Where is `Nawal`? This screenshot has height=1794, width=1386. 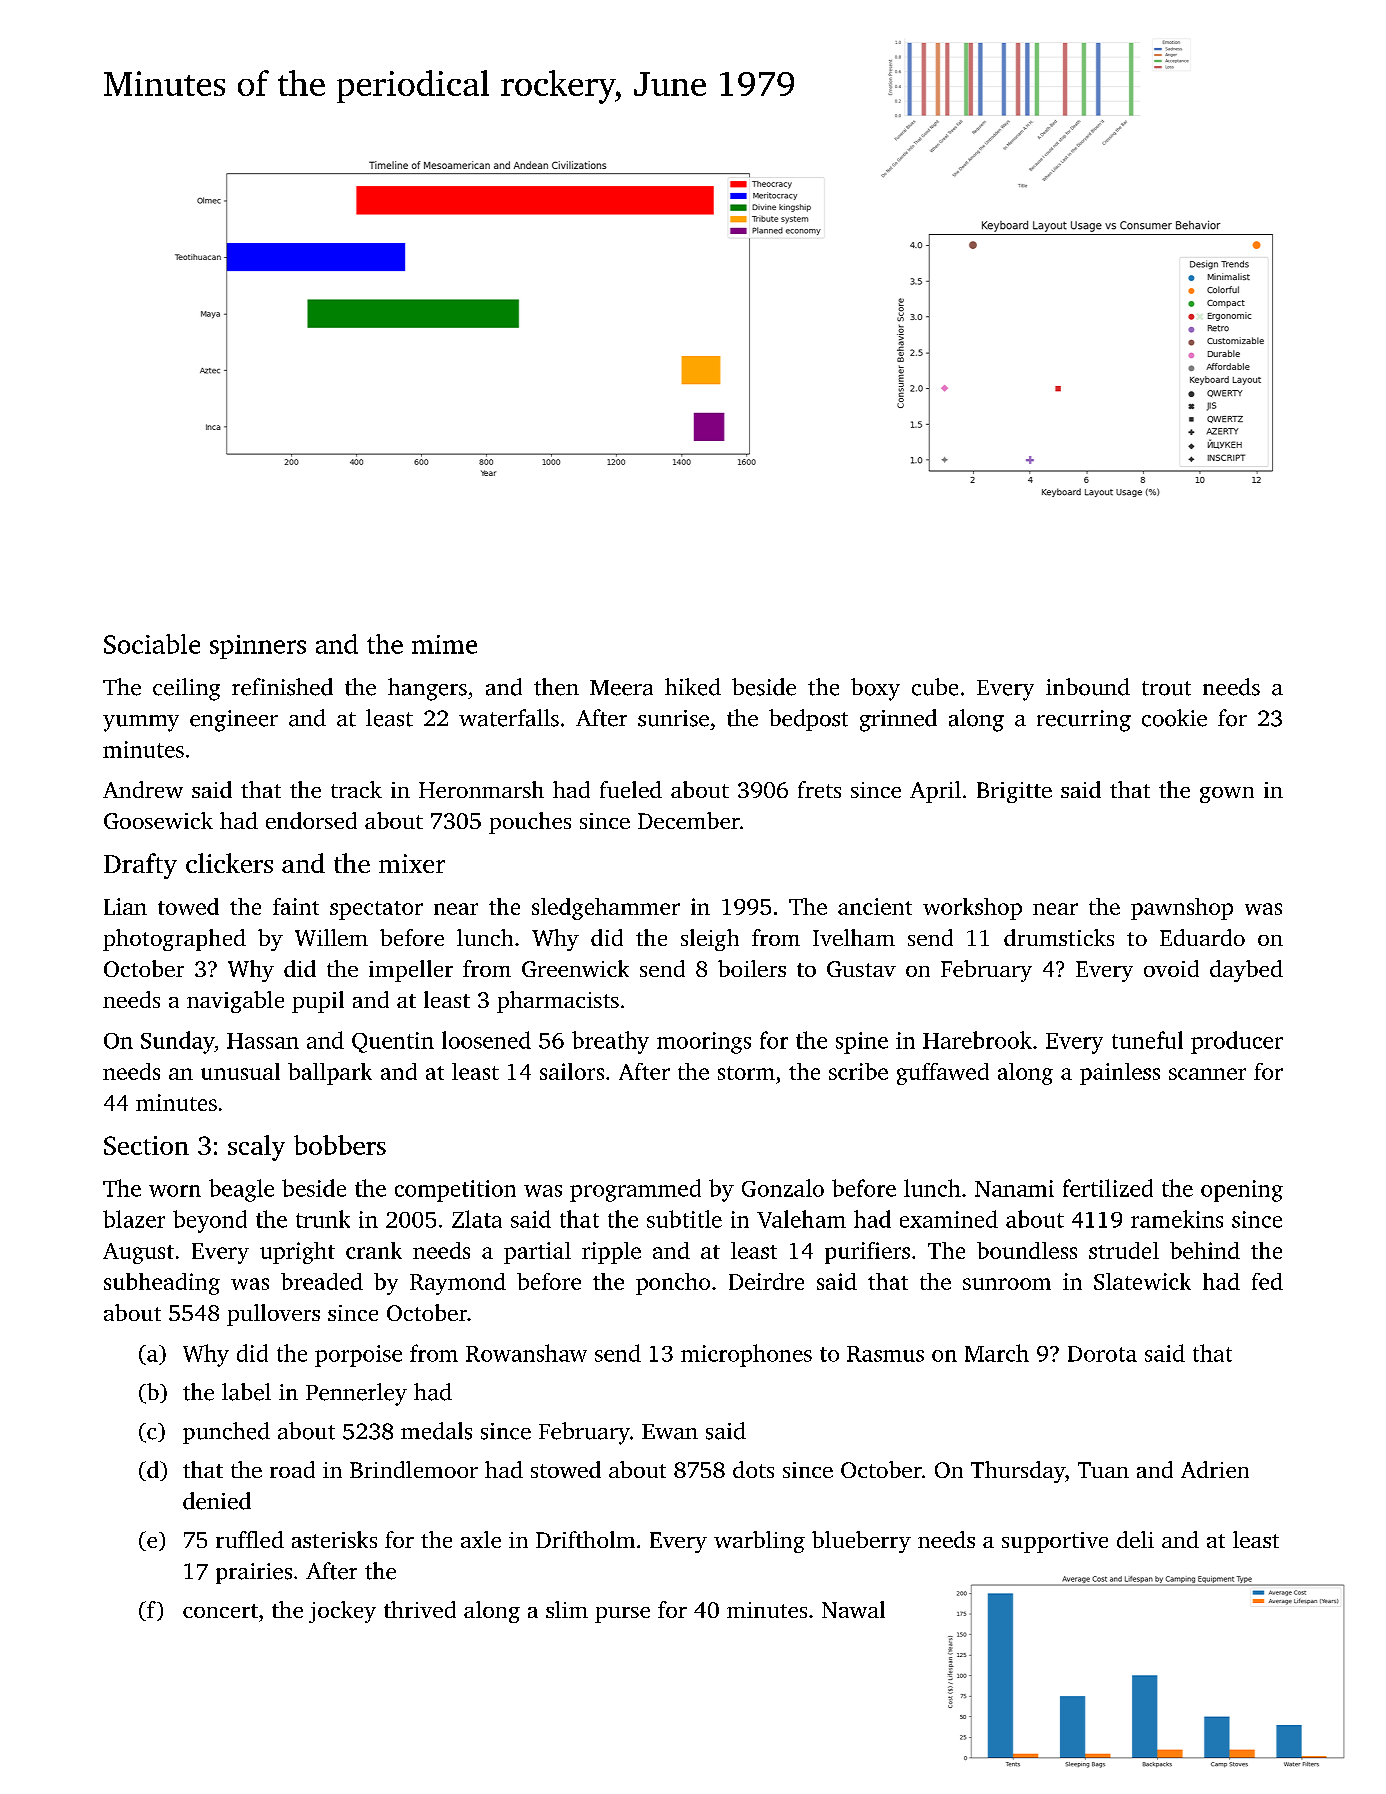
Nawal is located at coordinates (853, 1609).
